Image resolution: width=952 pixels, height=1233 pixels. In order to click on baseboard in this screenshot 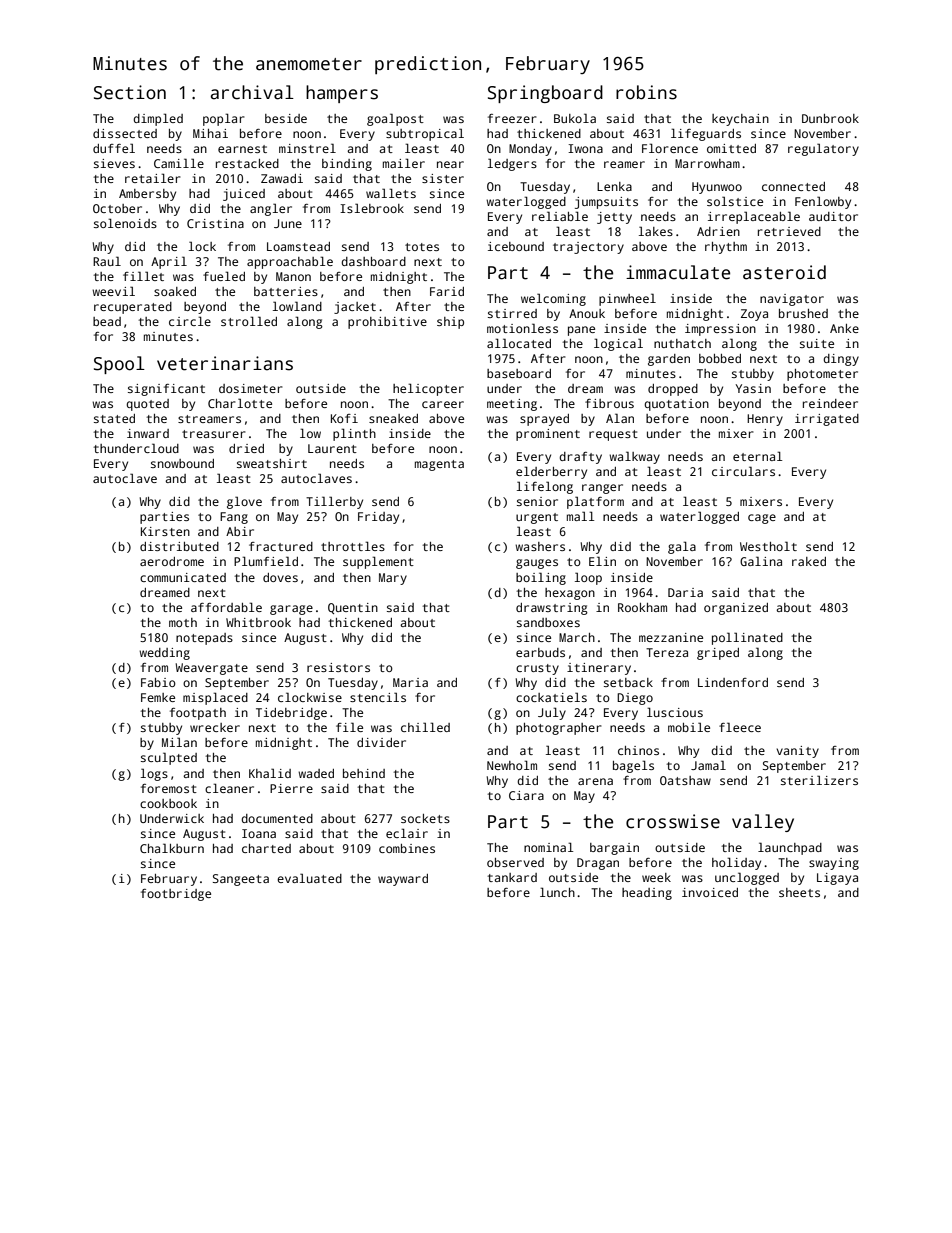, I will do `click(519, 373)`.
